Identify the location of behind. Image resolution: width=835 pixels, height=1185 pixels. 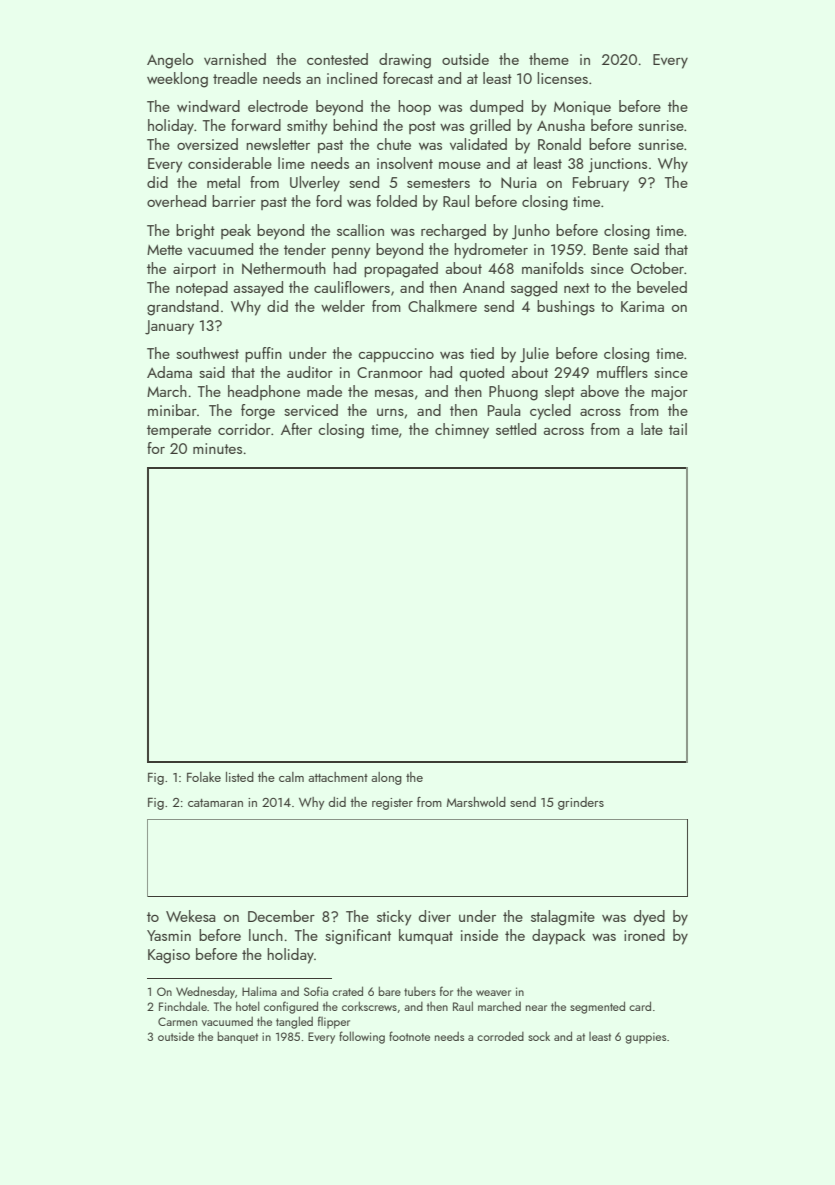
(355, 125).
